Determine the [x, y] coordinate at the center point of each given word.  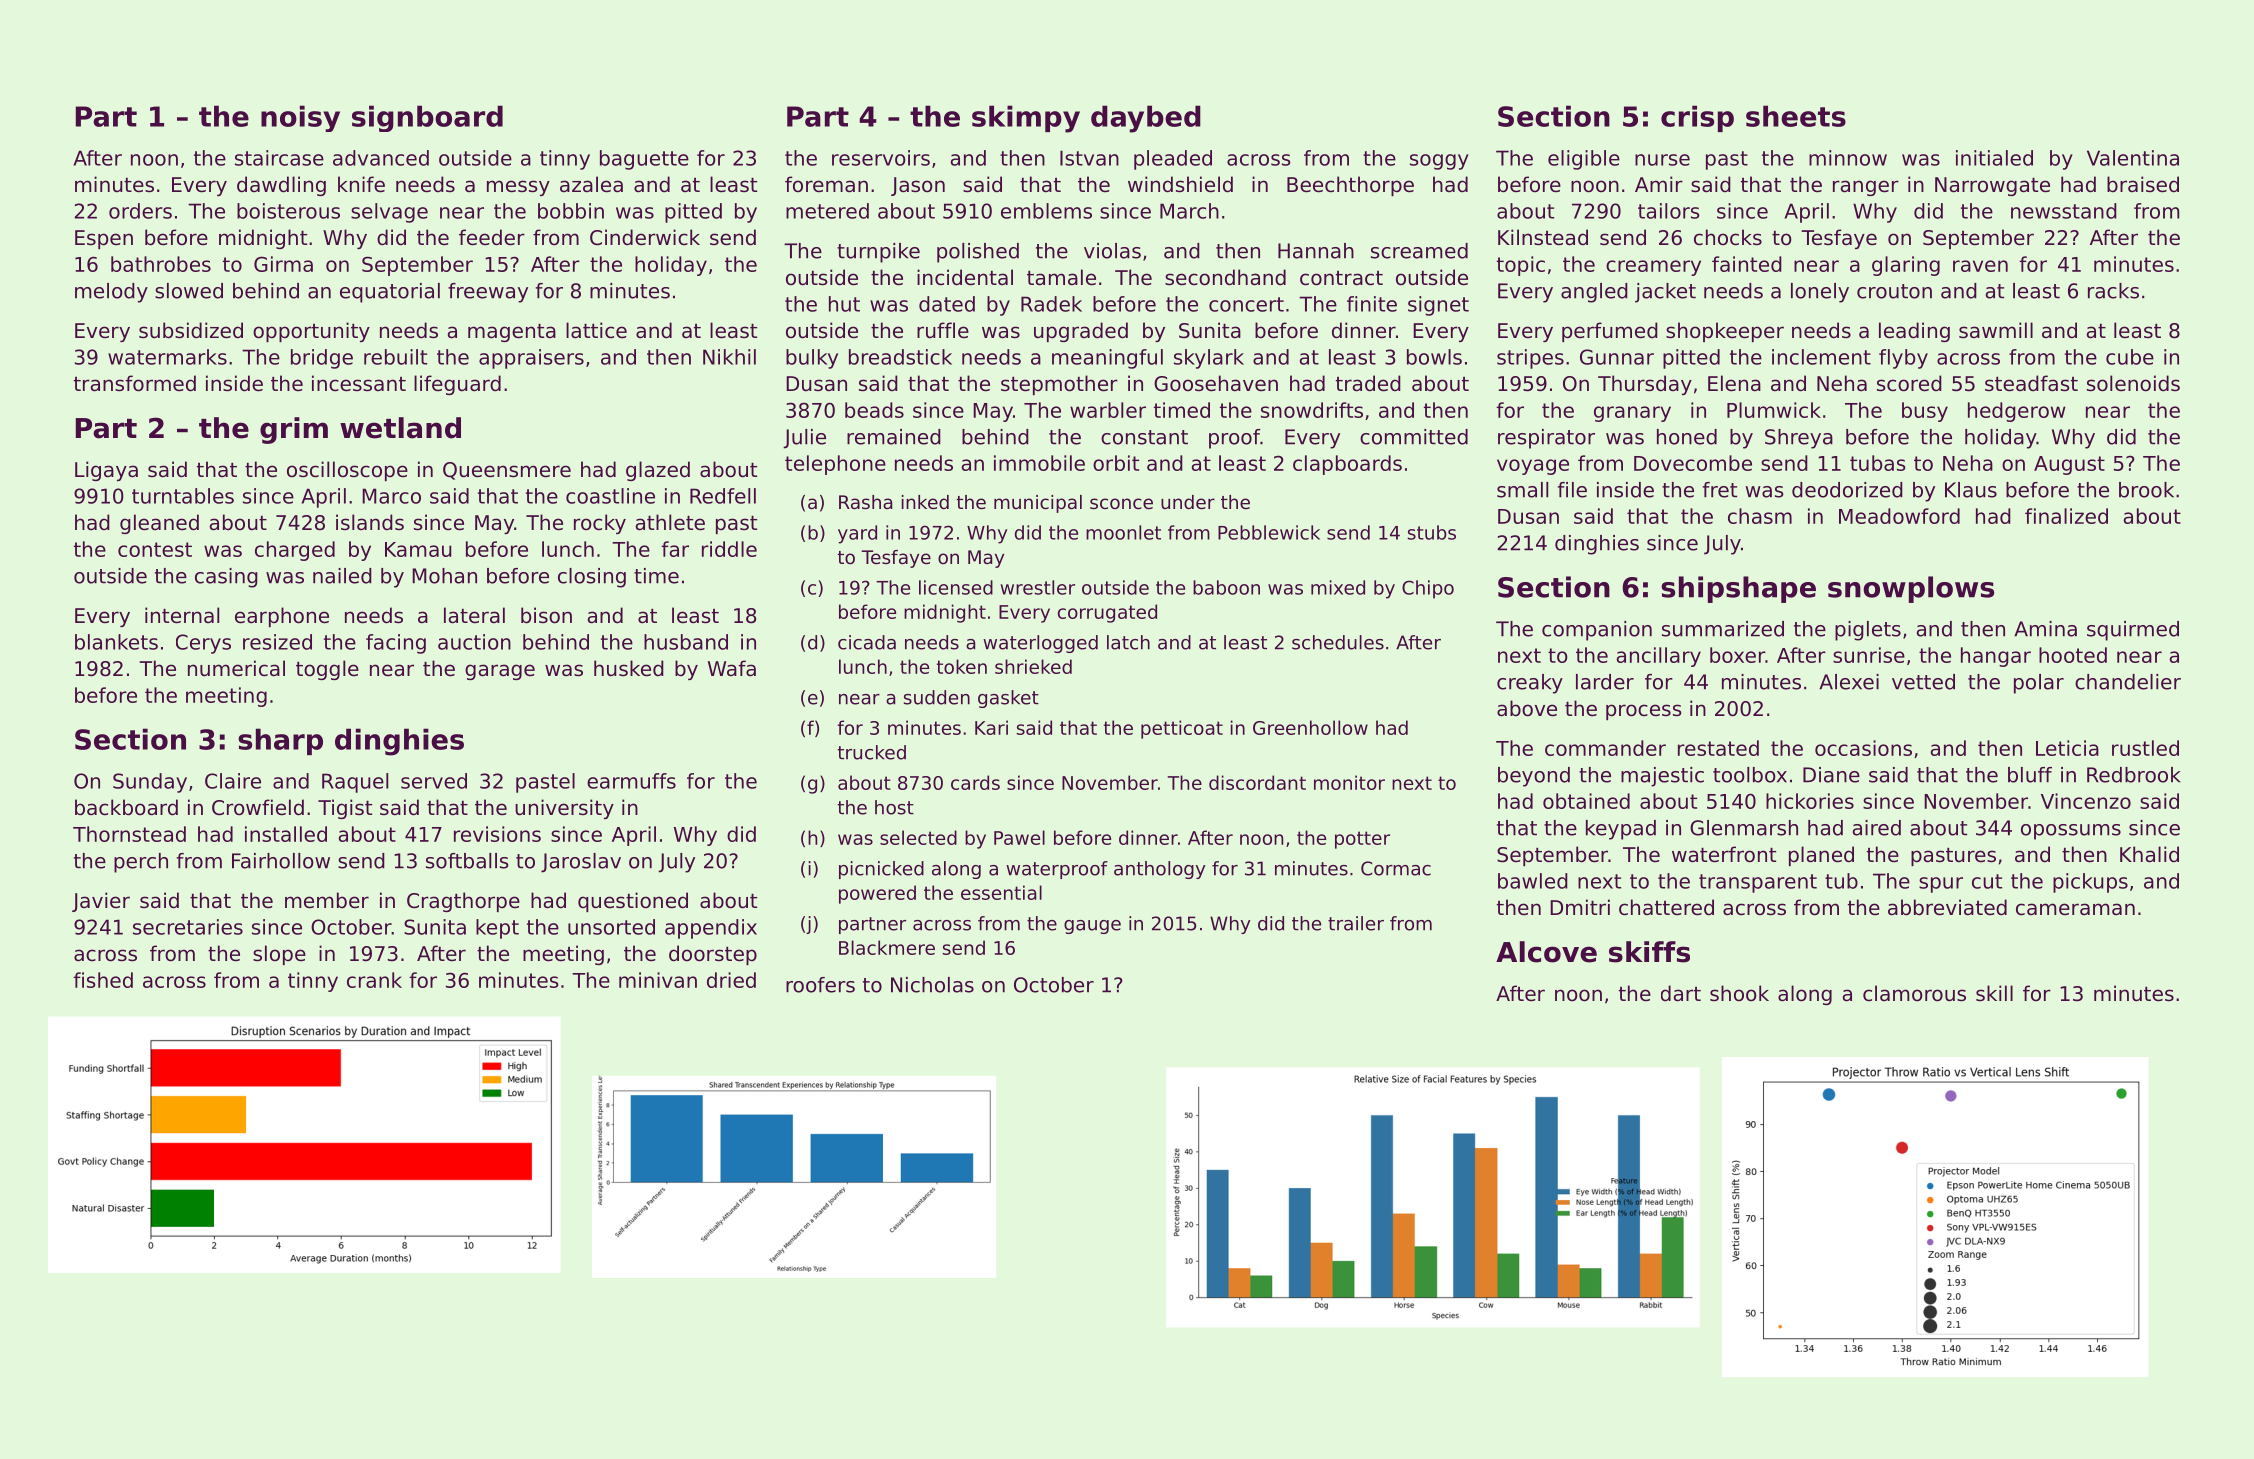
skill [1994, 993]
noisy [300, 118]
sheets [1796, 116]
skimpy [1026, 119]
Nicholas [932, 985]
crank [374, 980]
